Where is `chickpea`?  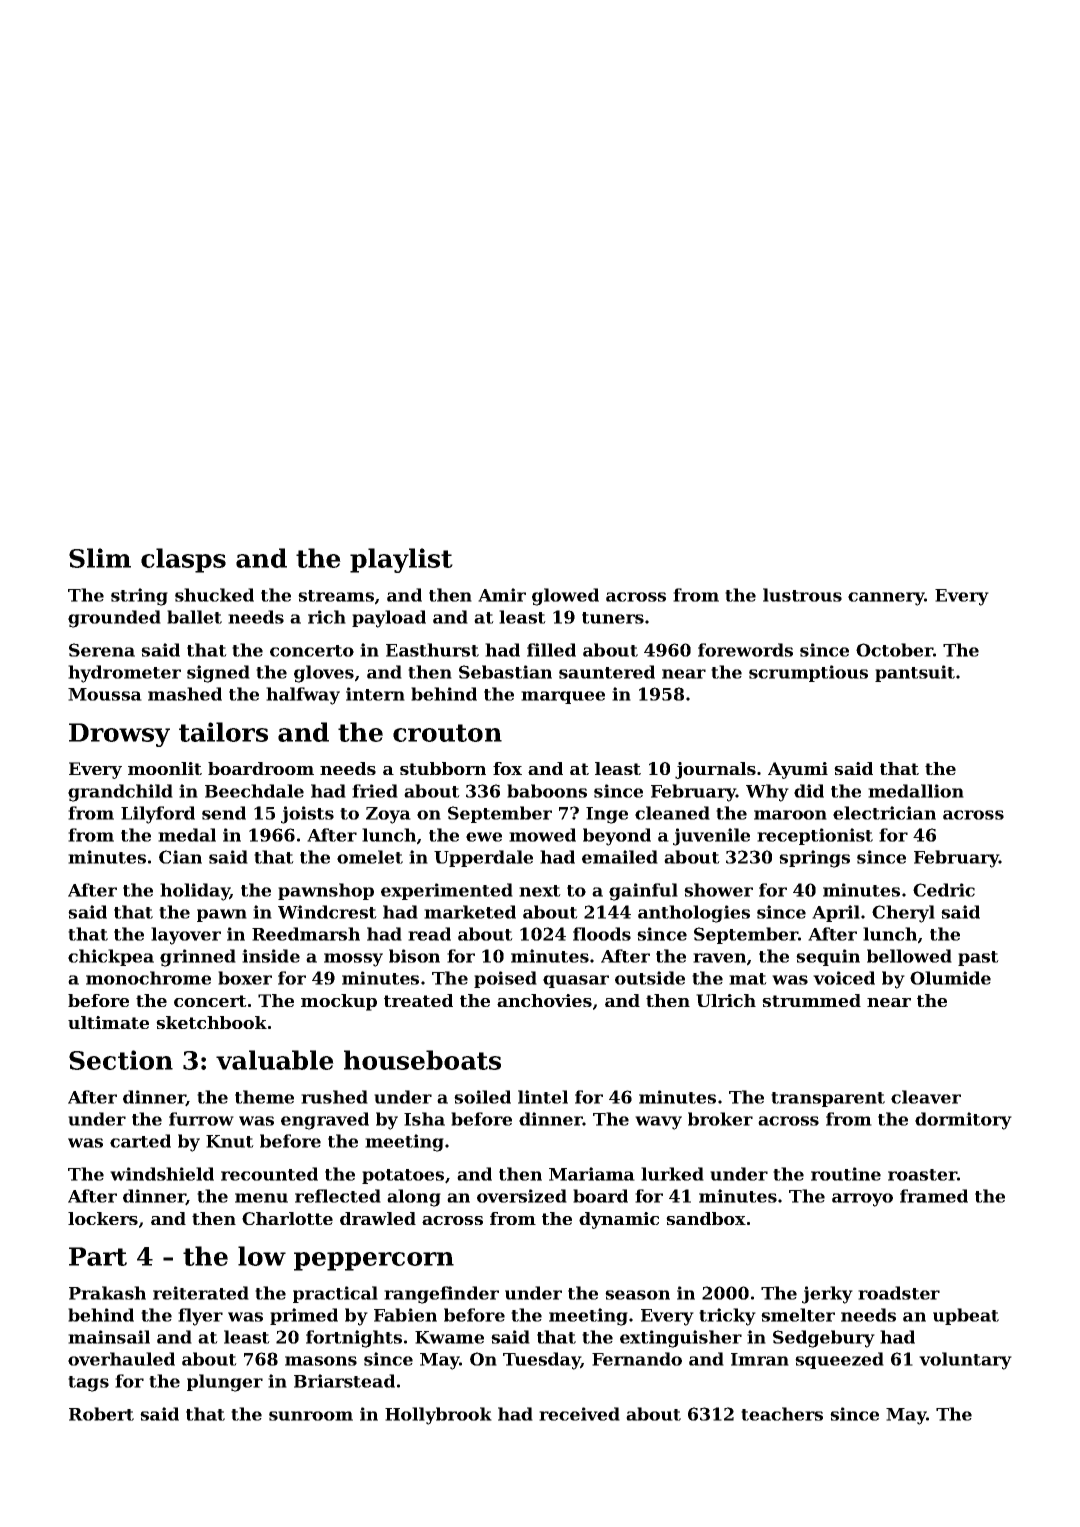
chickpea is located at coordinates (111, 957).
